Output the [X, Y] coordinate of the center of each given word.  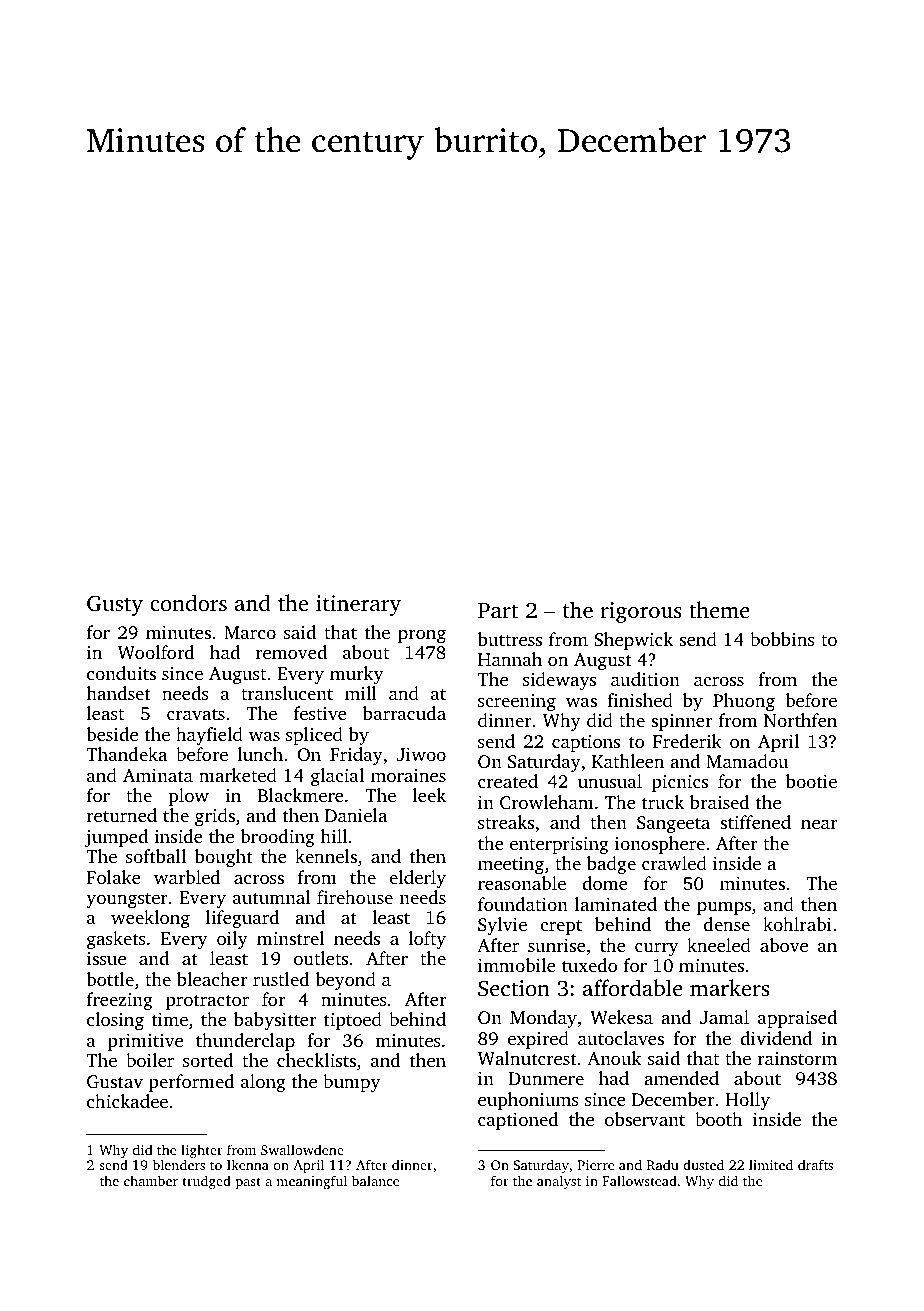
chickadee [127, 1101]
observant [645, 1119]
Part [498, 610]
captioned [518, 1121]
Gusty [115, 605]
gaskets [116, 940]
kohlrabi [797, 924]
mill [361, 693]
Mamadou [747, 761]
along [263, 1083]
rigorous [641, 612]
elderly [417, 879]
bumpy [351, 1083]
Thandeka [126, 754]
